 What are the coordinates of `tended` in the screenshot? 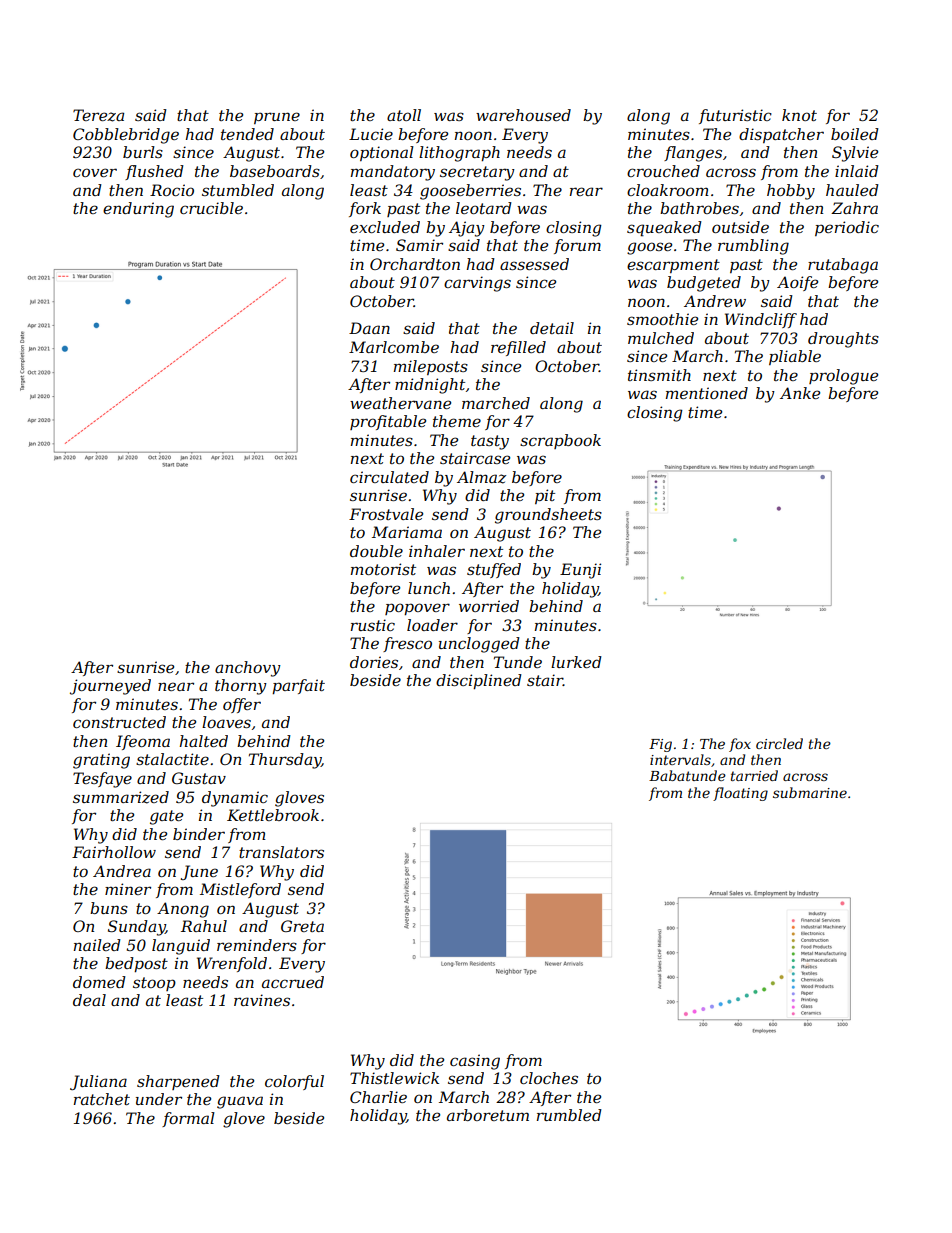 It's located at (247, 134).
